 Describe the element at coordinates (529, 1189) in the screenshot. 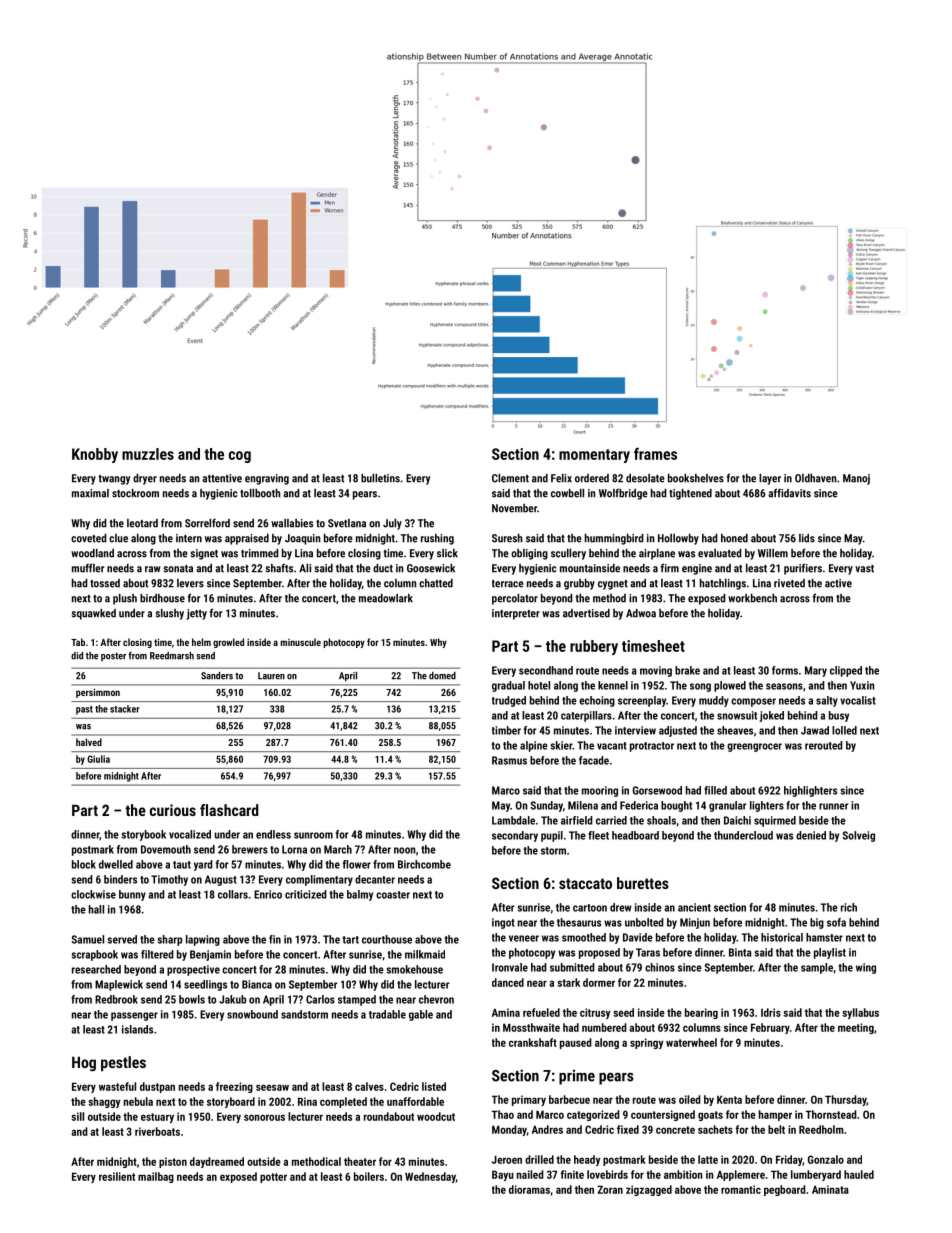

I see `dioramas` at that location.
